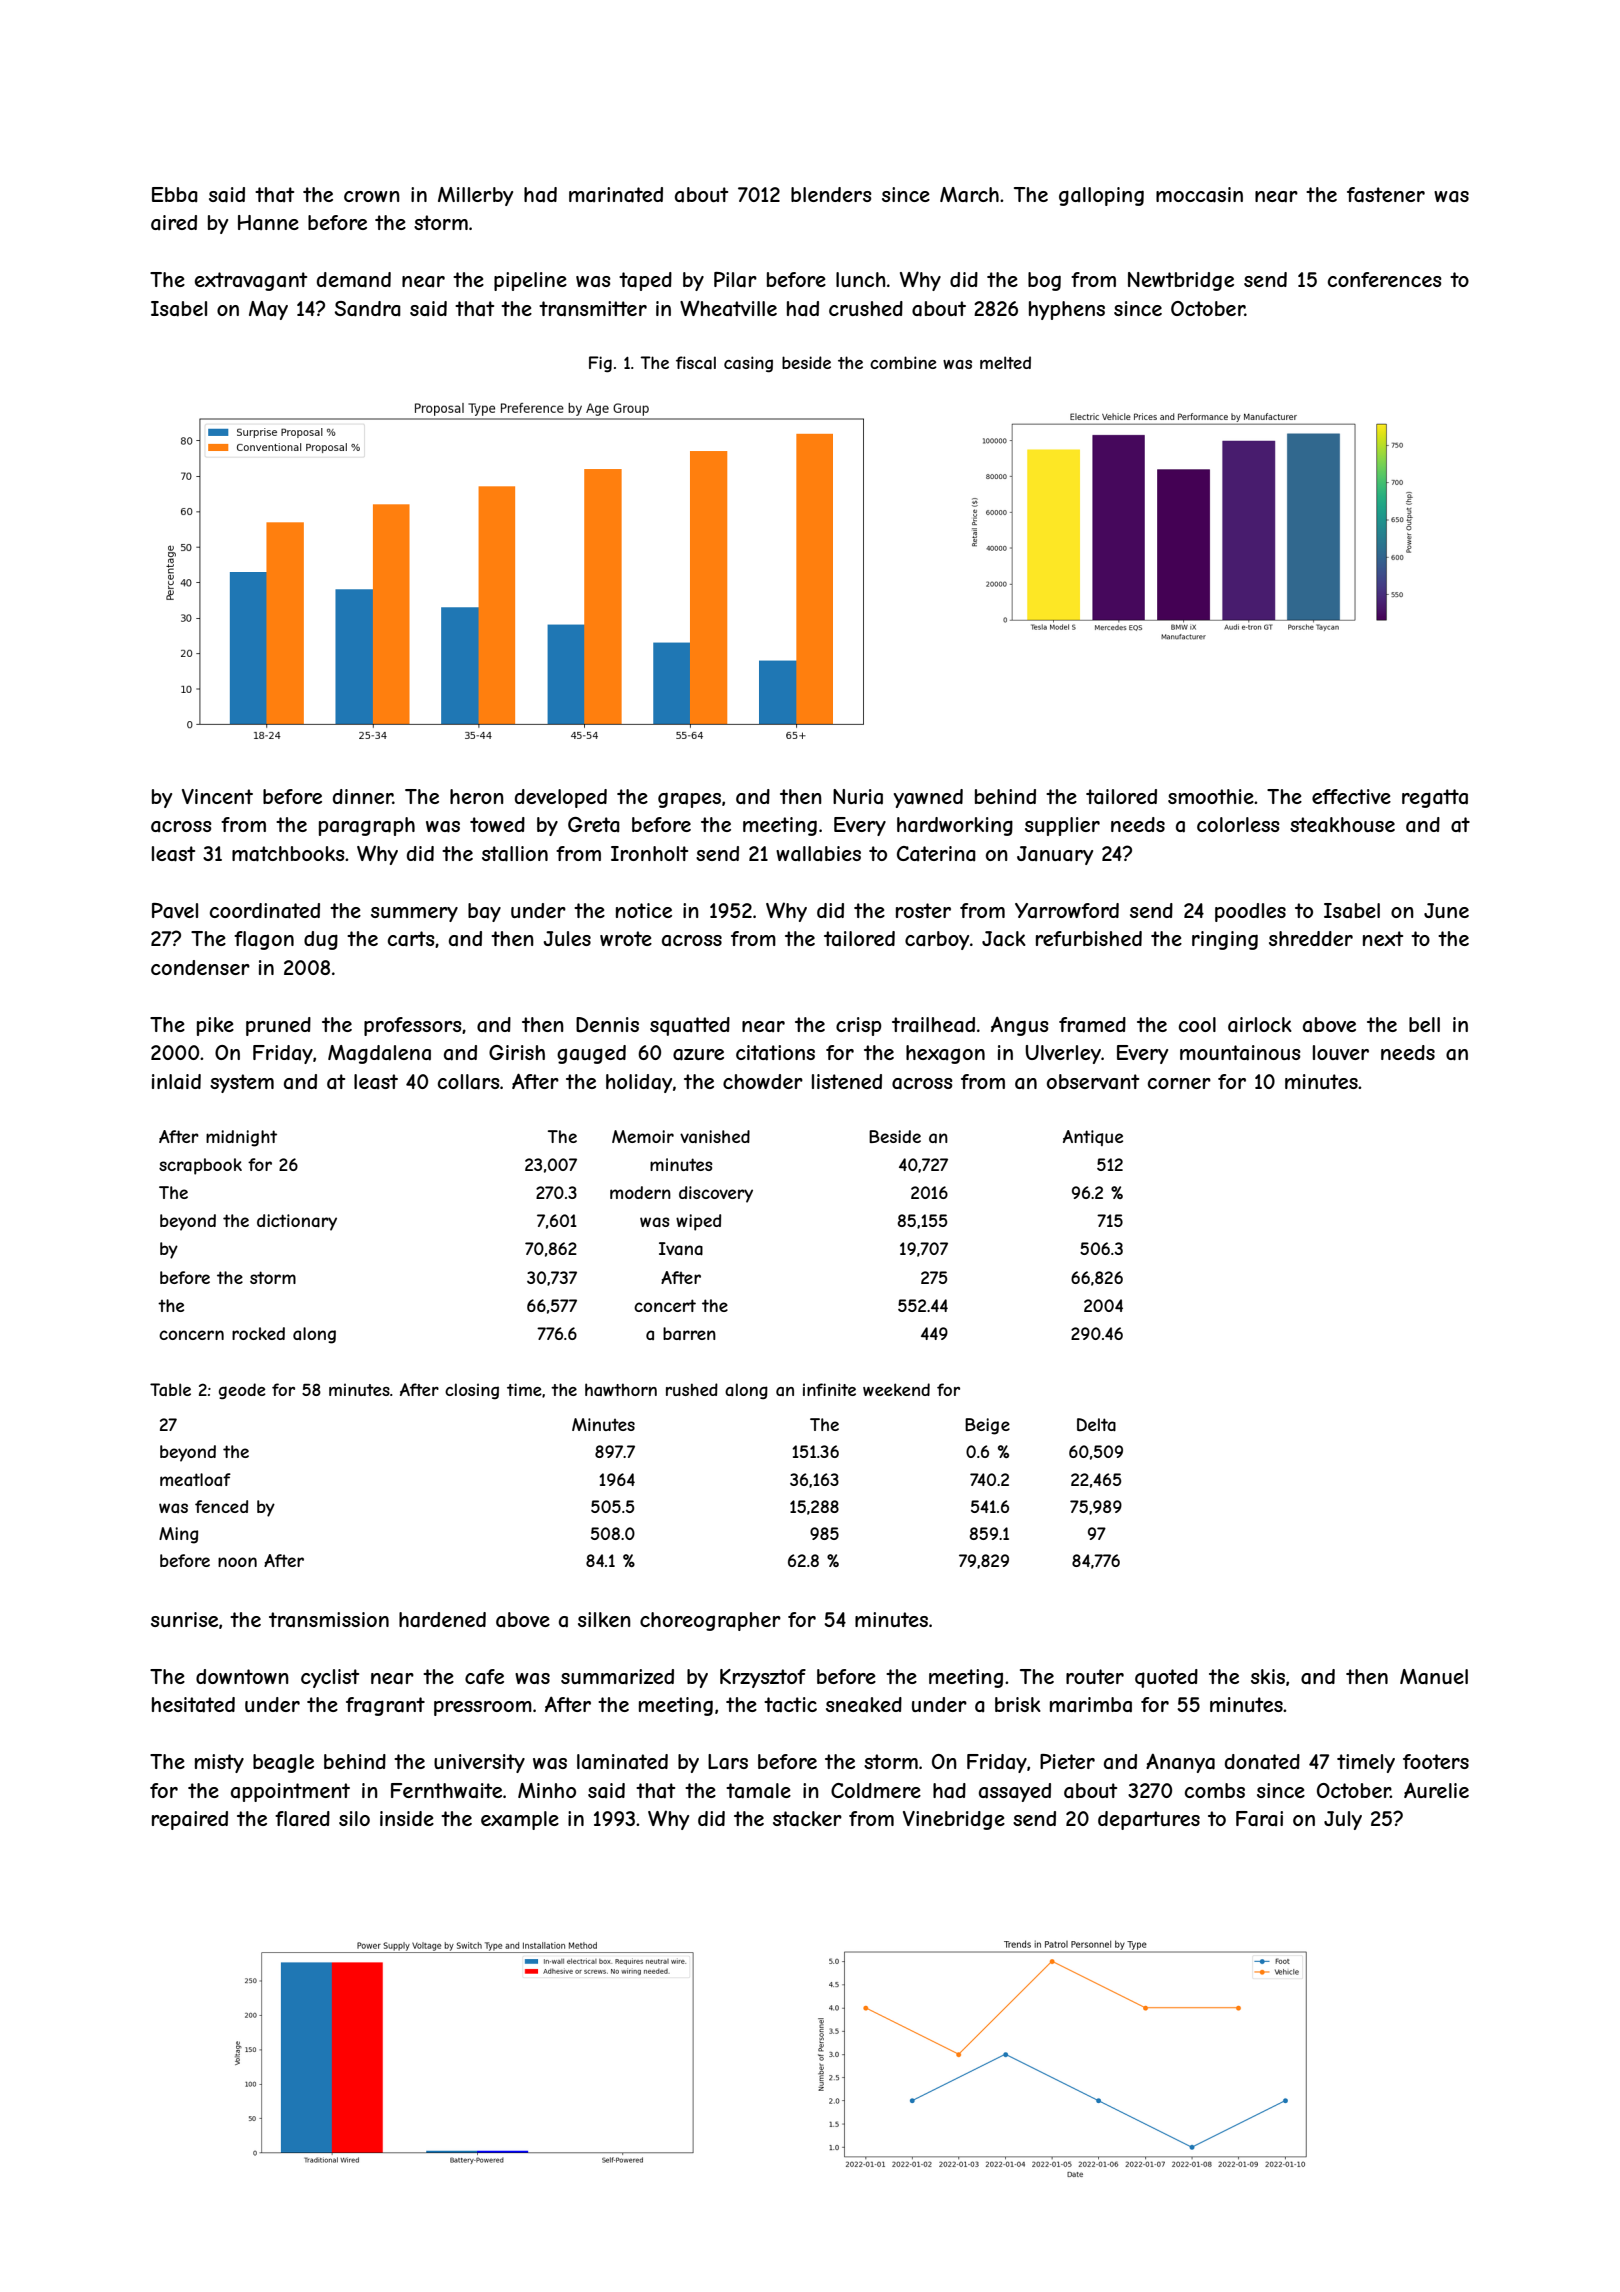  What do you see at coordinates (1424, 1024) in the image?
I see `bell` at bounding box center [1424, 1024].
